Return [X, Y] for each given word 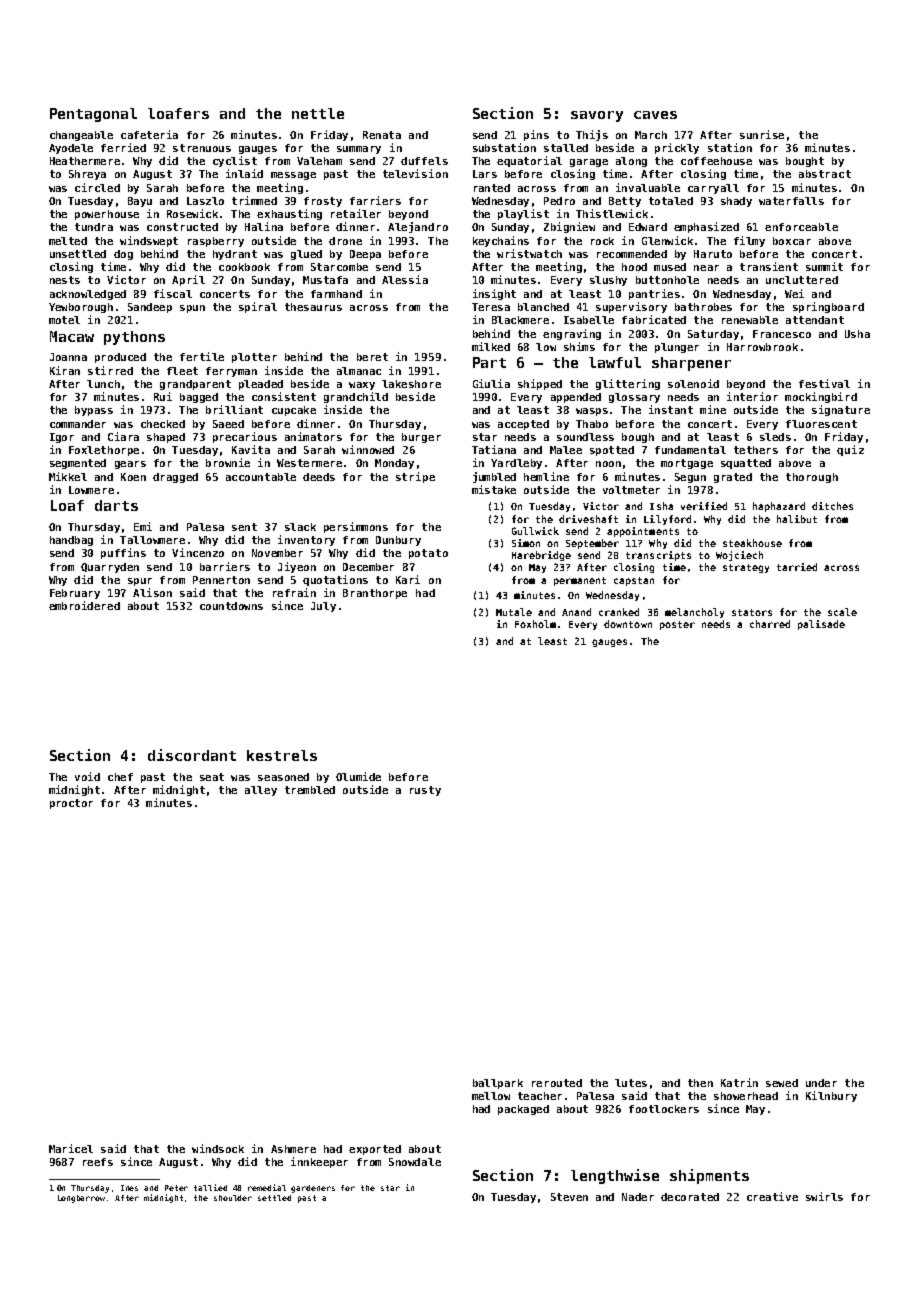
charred [770, 624]
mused [670, 267]
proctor [71, 804]
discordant [192, 755]
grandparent [195, 385]
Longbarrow [81, 1199]
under [821, 1083]
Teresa [491, 307]
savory [597, 116]
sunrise [762, 134]
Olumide [358, 776]
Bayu [140, 202]
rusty [425, 791]
